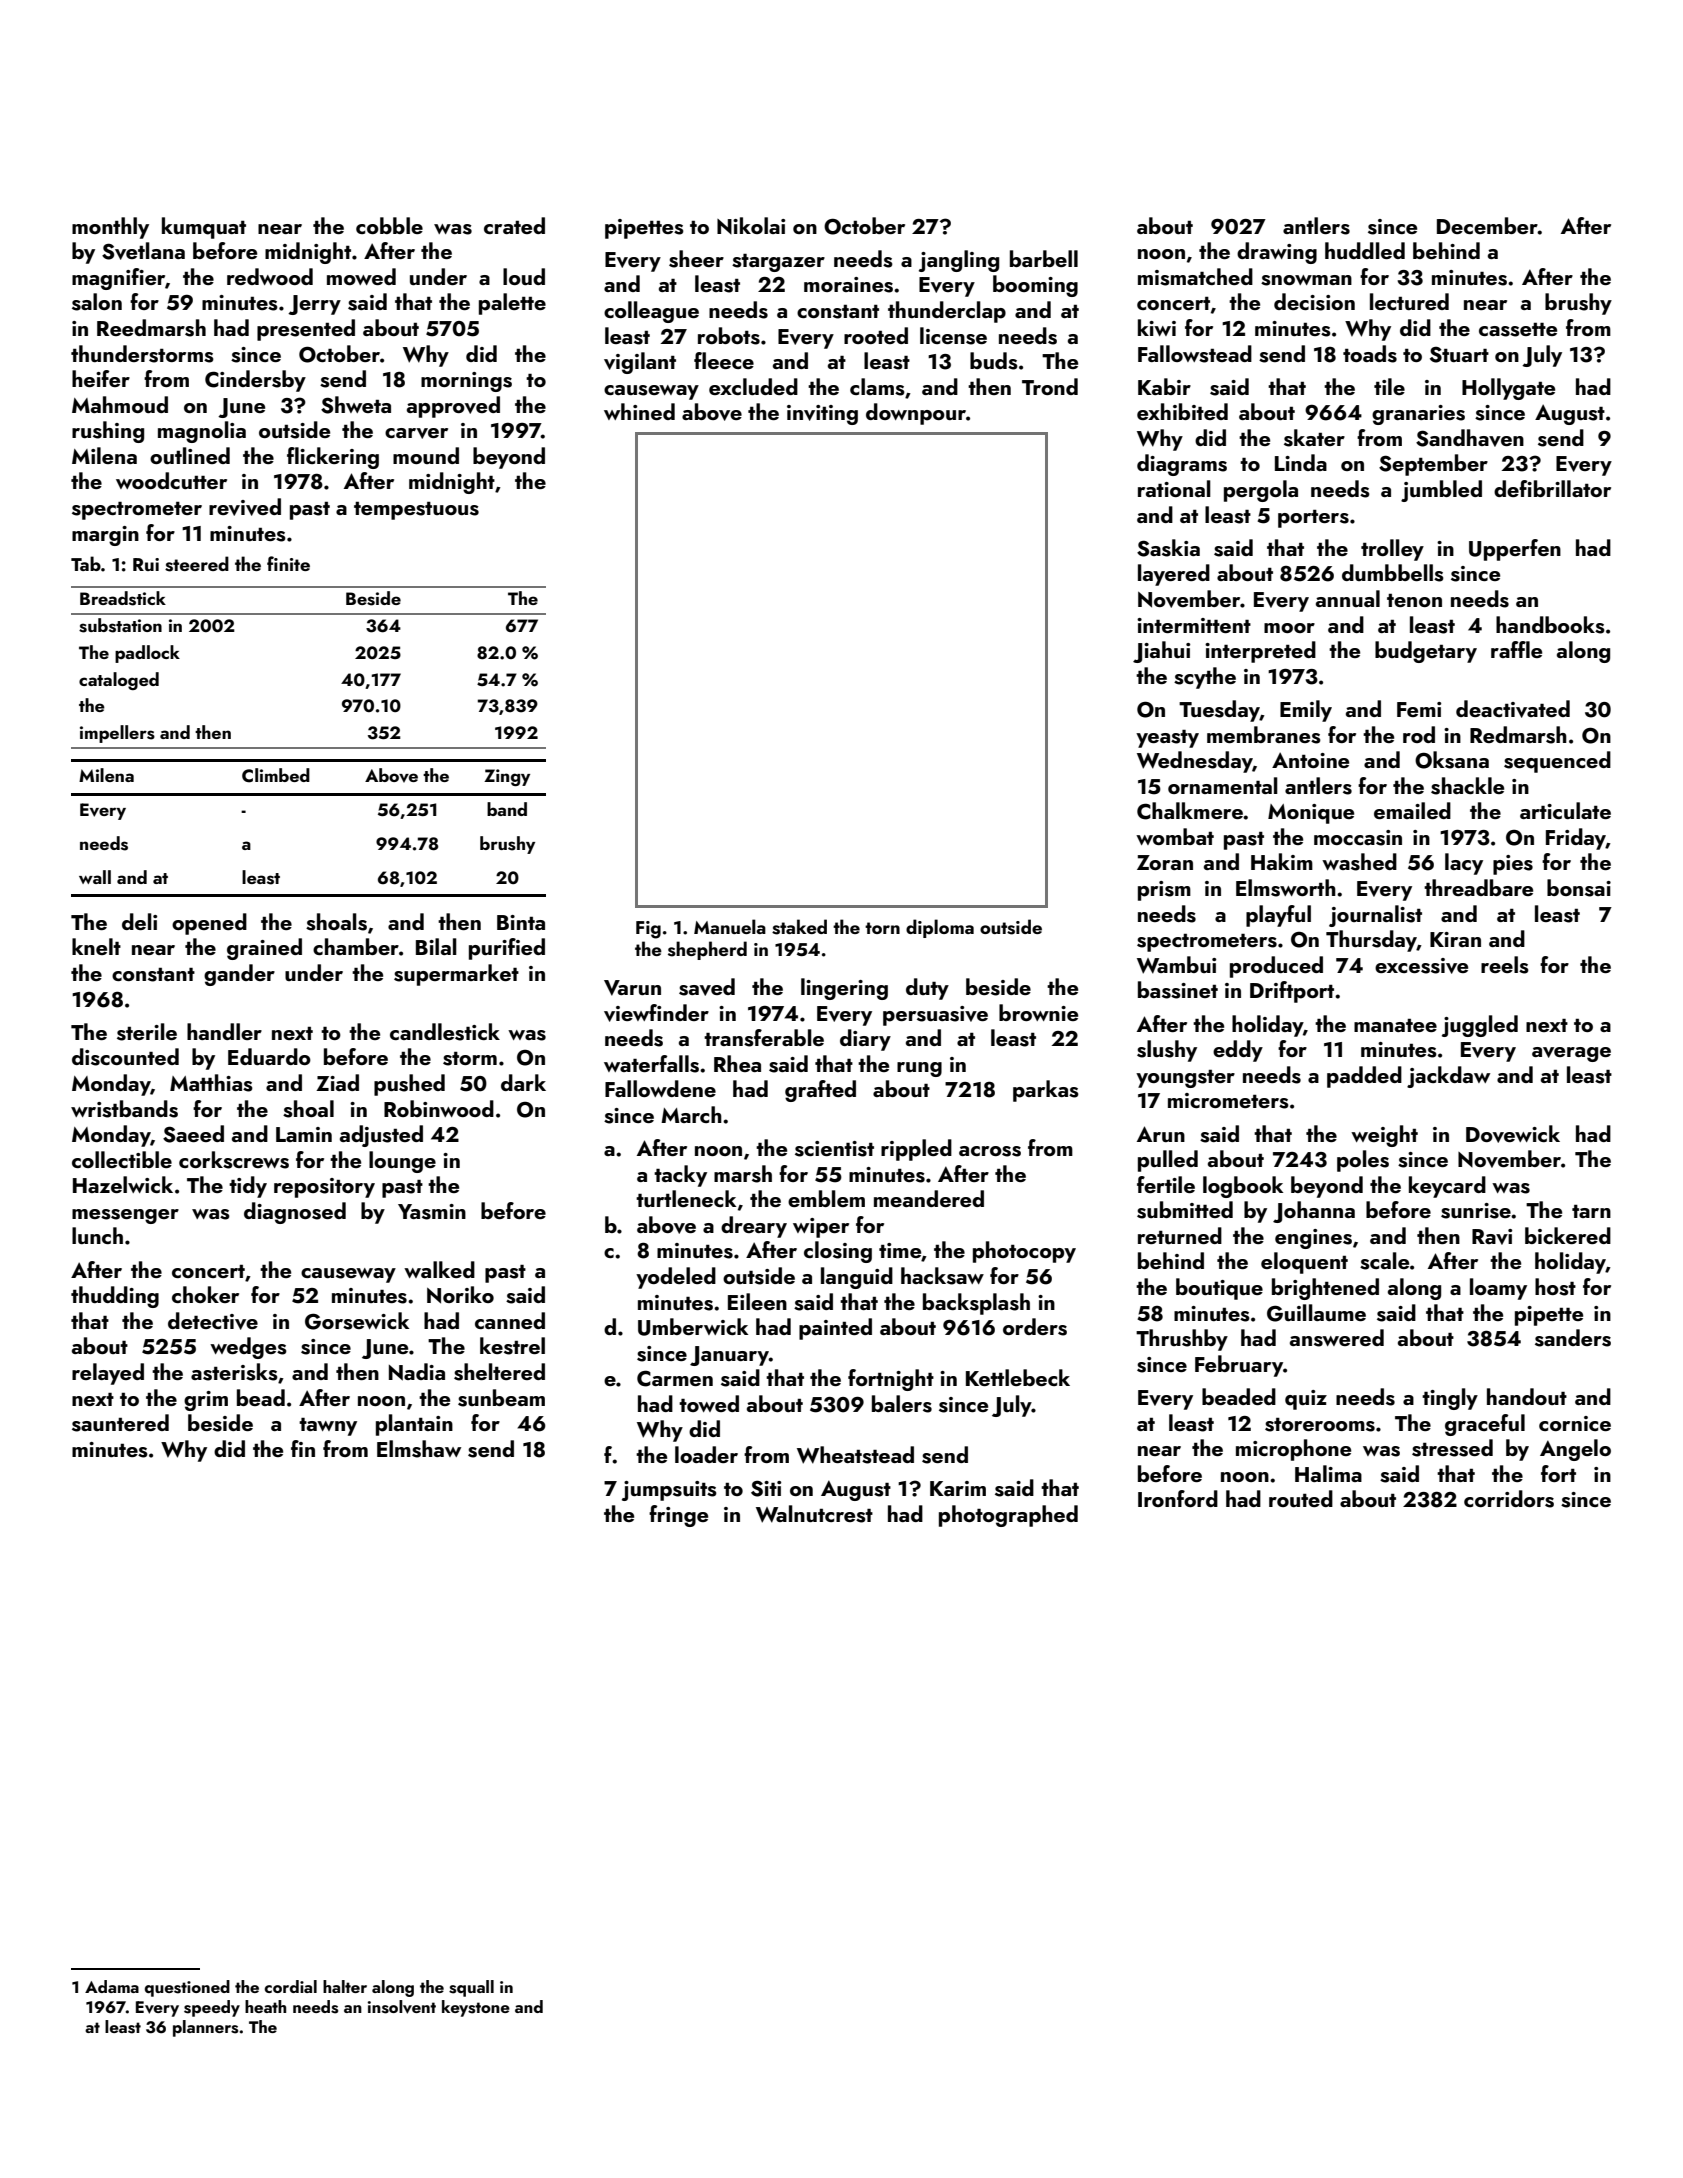  What do you see at coordinates (1487, 225) in the screenshot?
I see `December` at bounding box center [1487, 225].
